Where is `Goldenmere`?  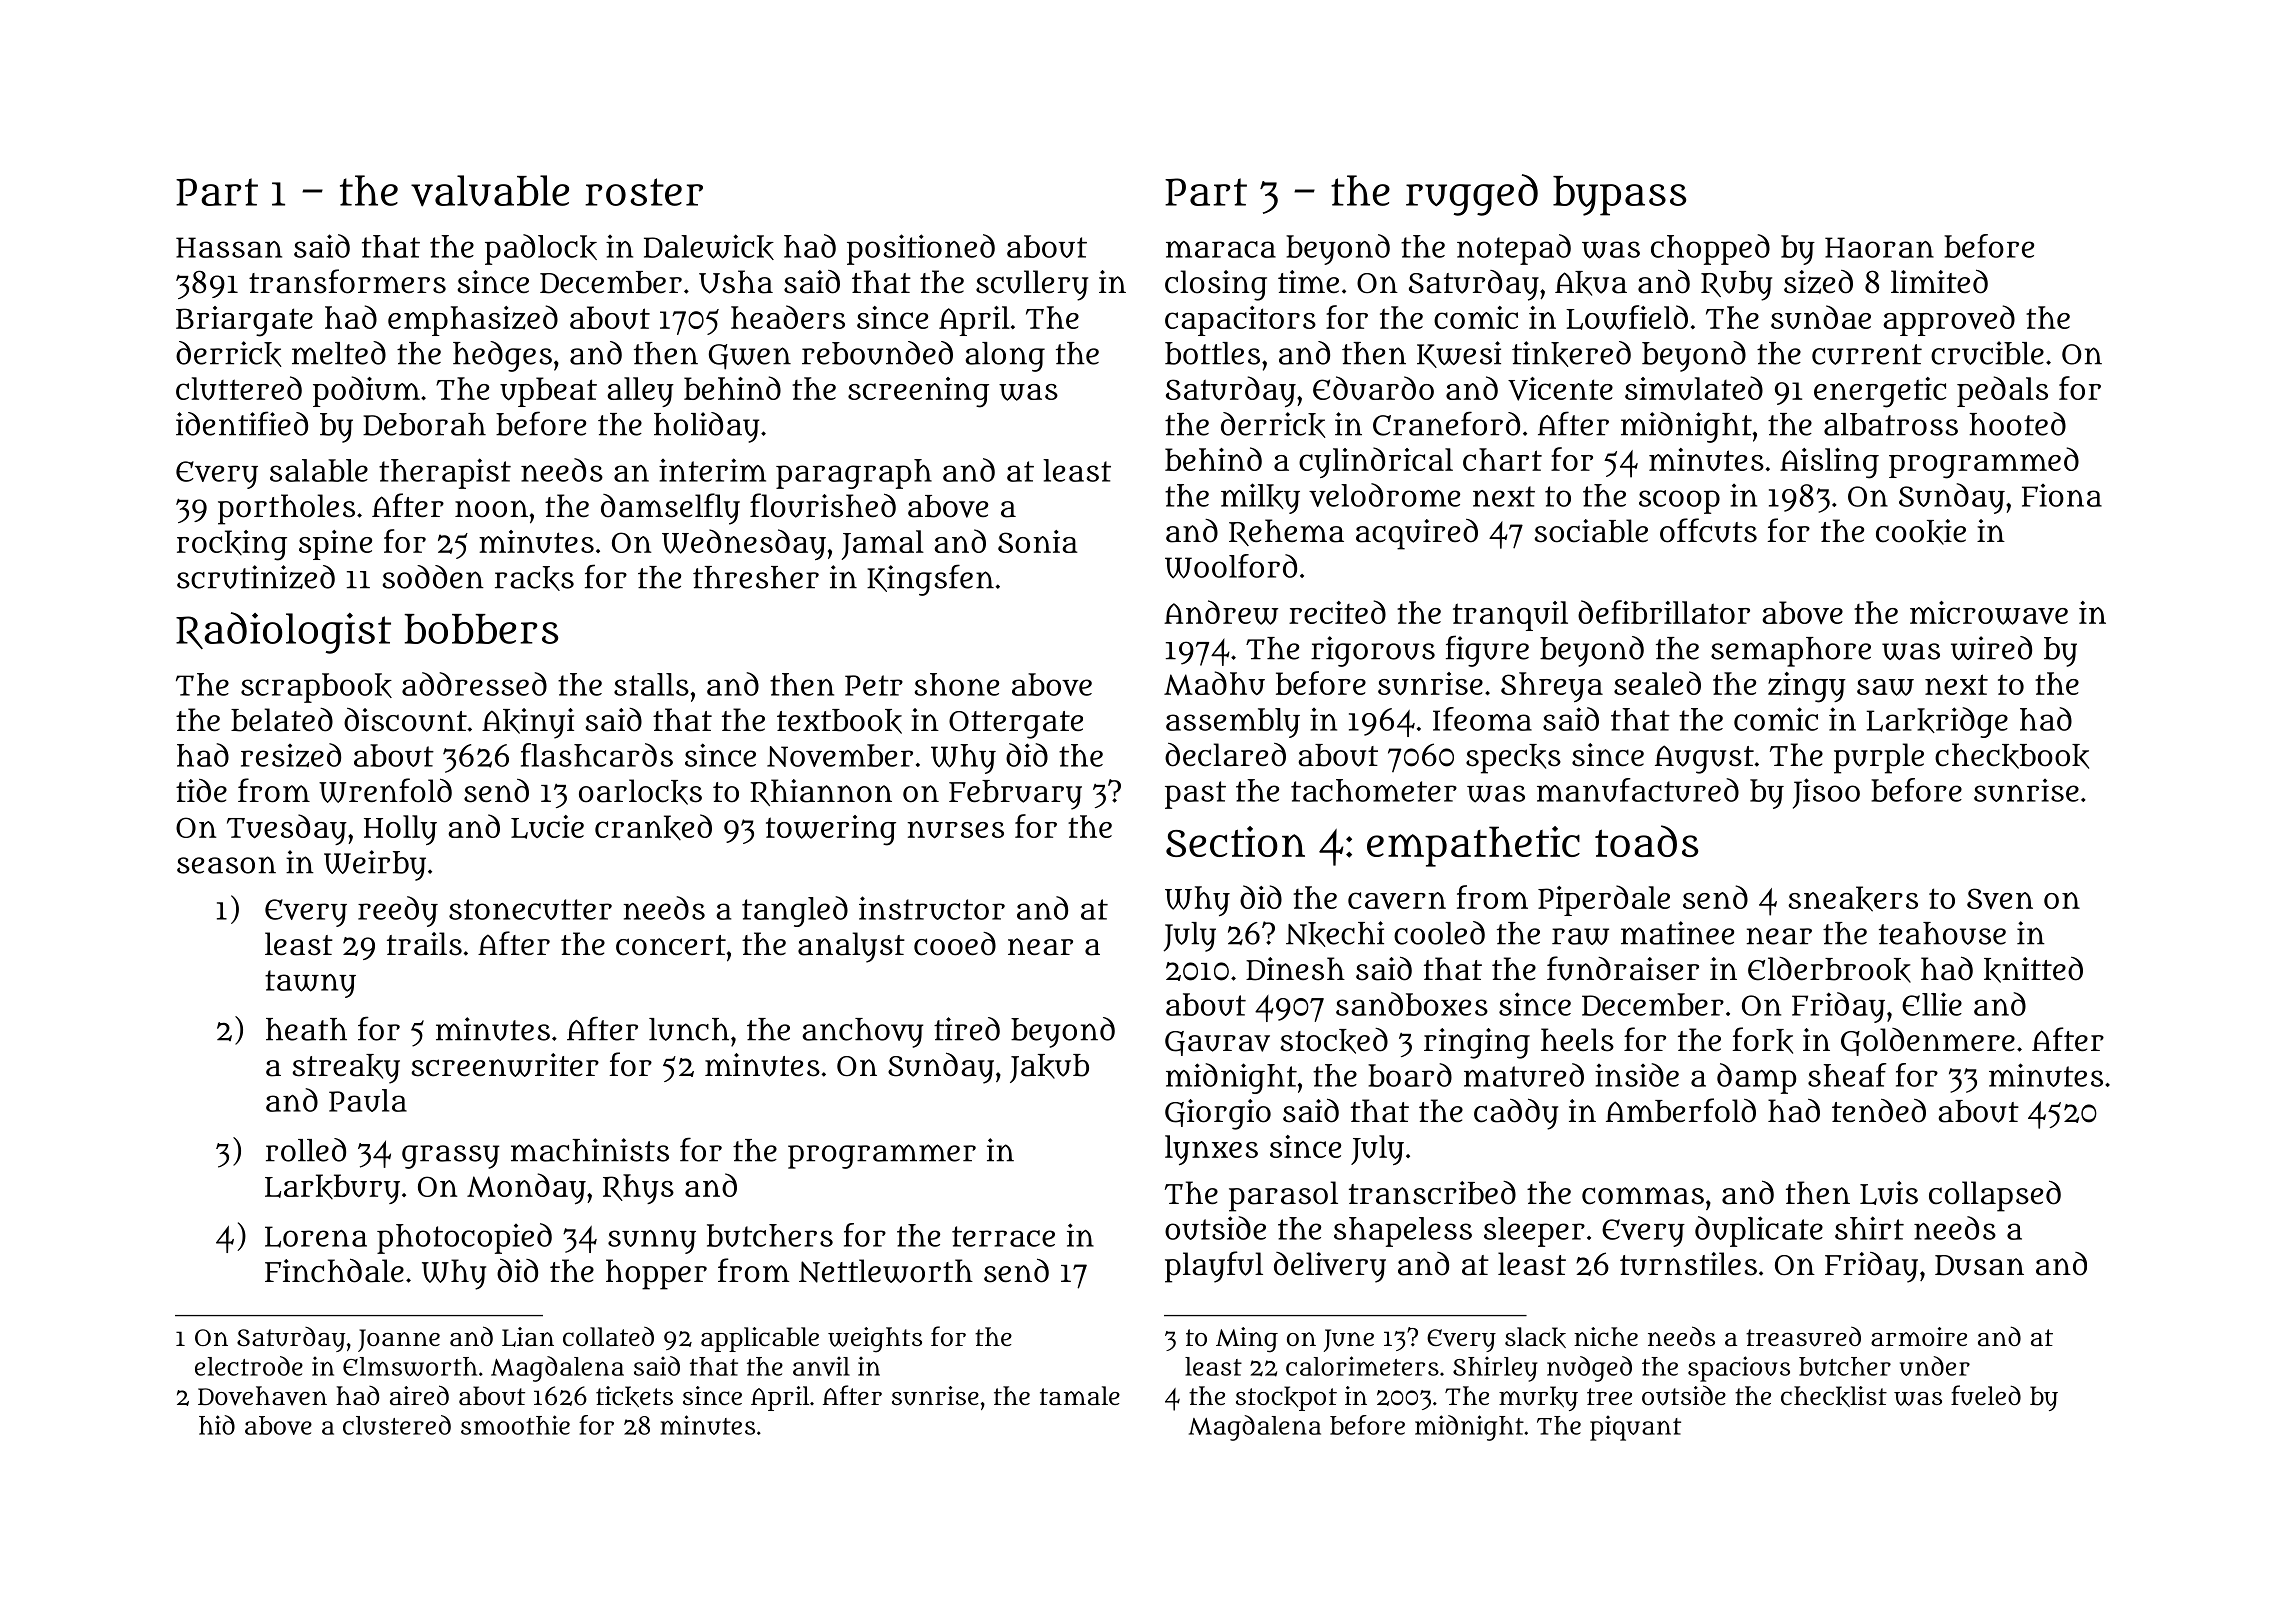 Goldenmere is located at coordinates (1928, 1042).
